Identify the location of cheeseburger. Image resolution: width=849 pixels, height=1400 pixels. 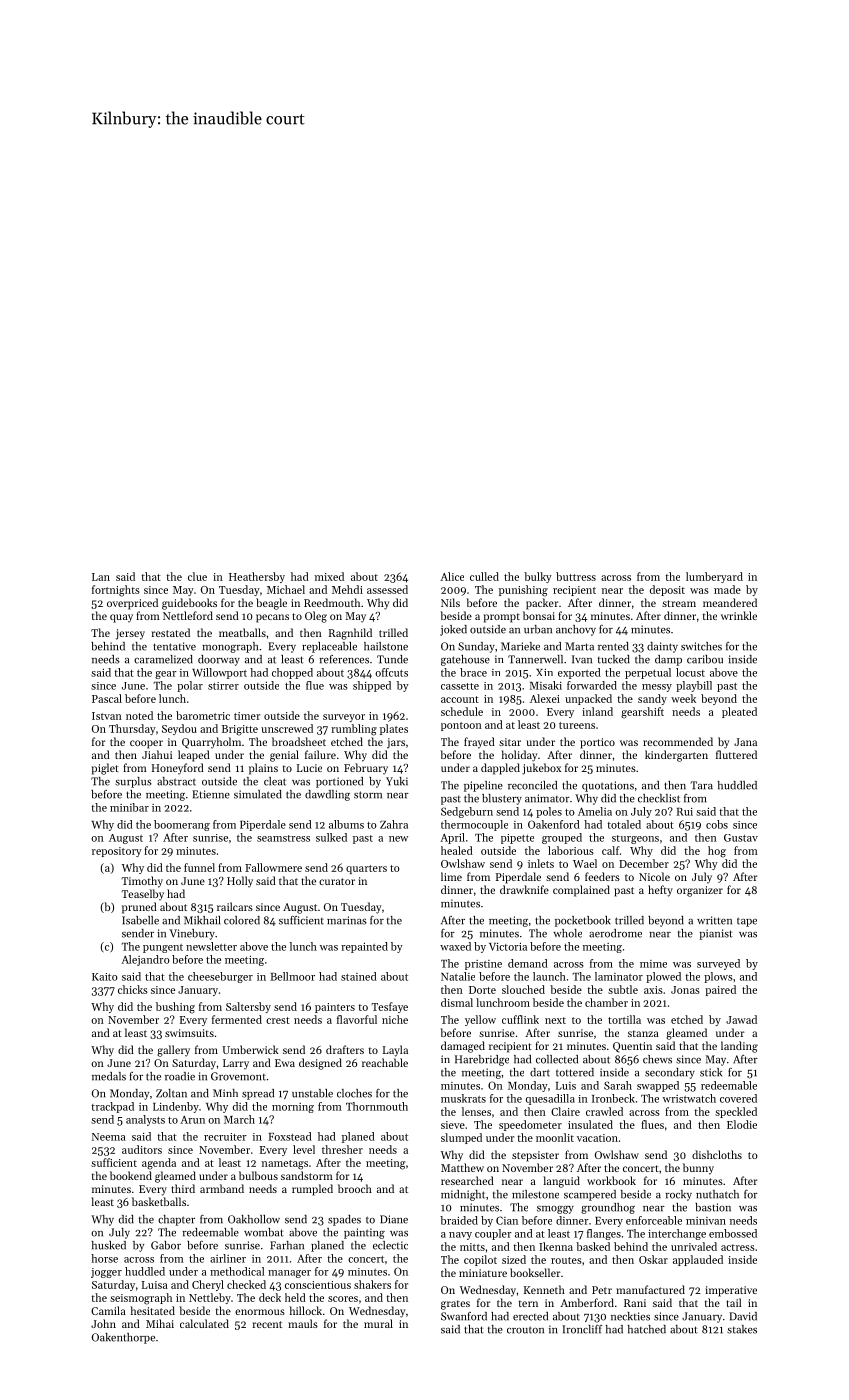
(220, 977).
